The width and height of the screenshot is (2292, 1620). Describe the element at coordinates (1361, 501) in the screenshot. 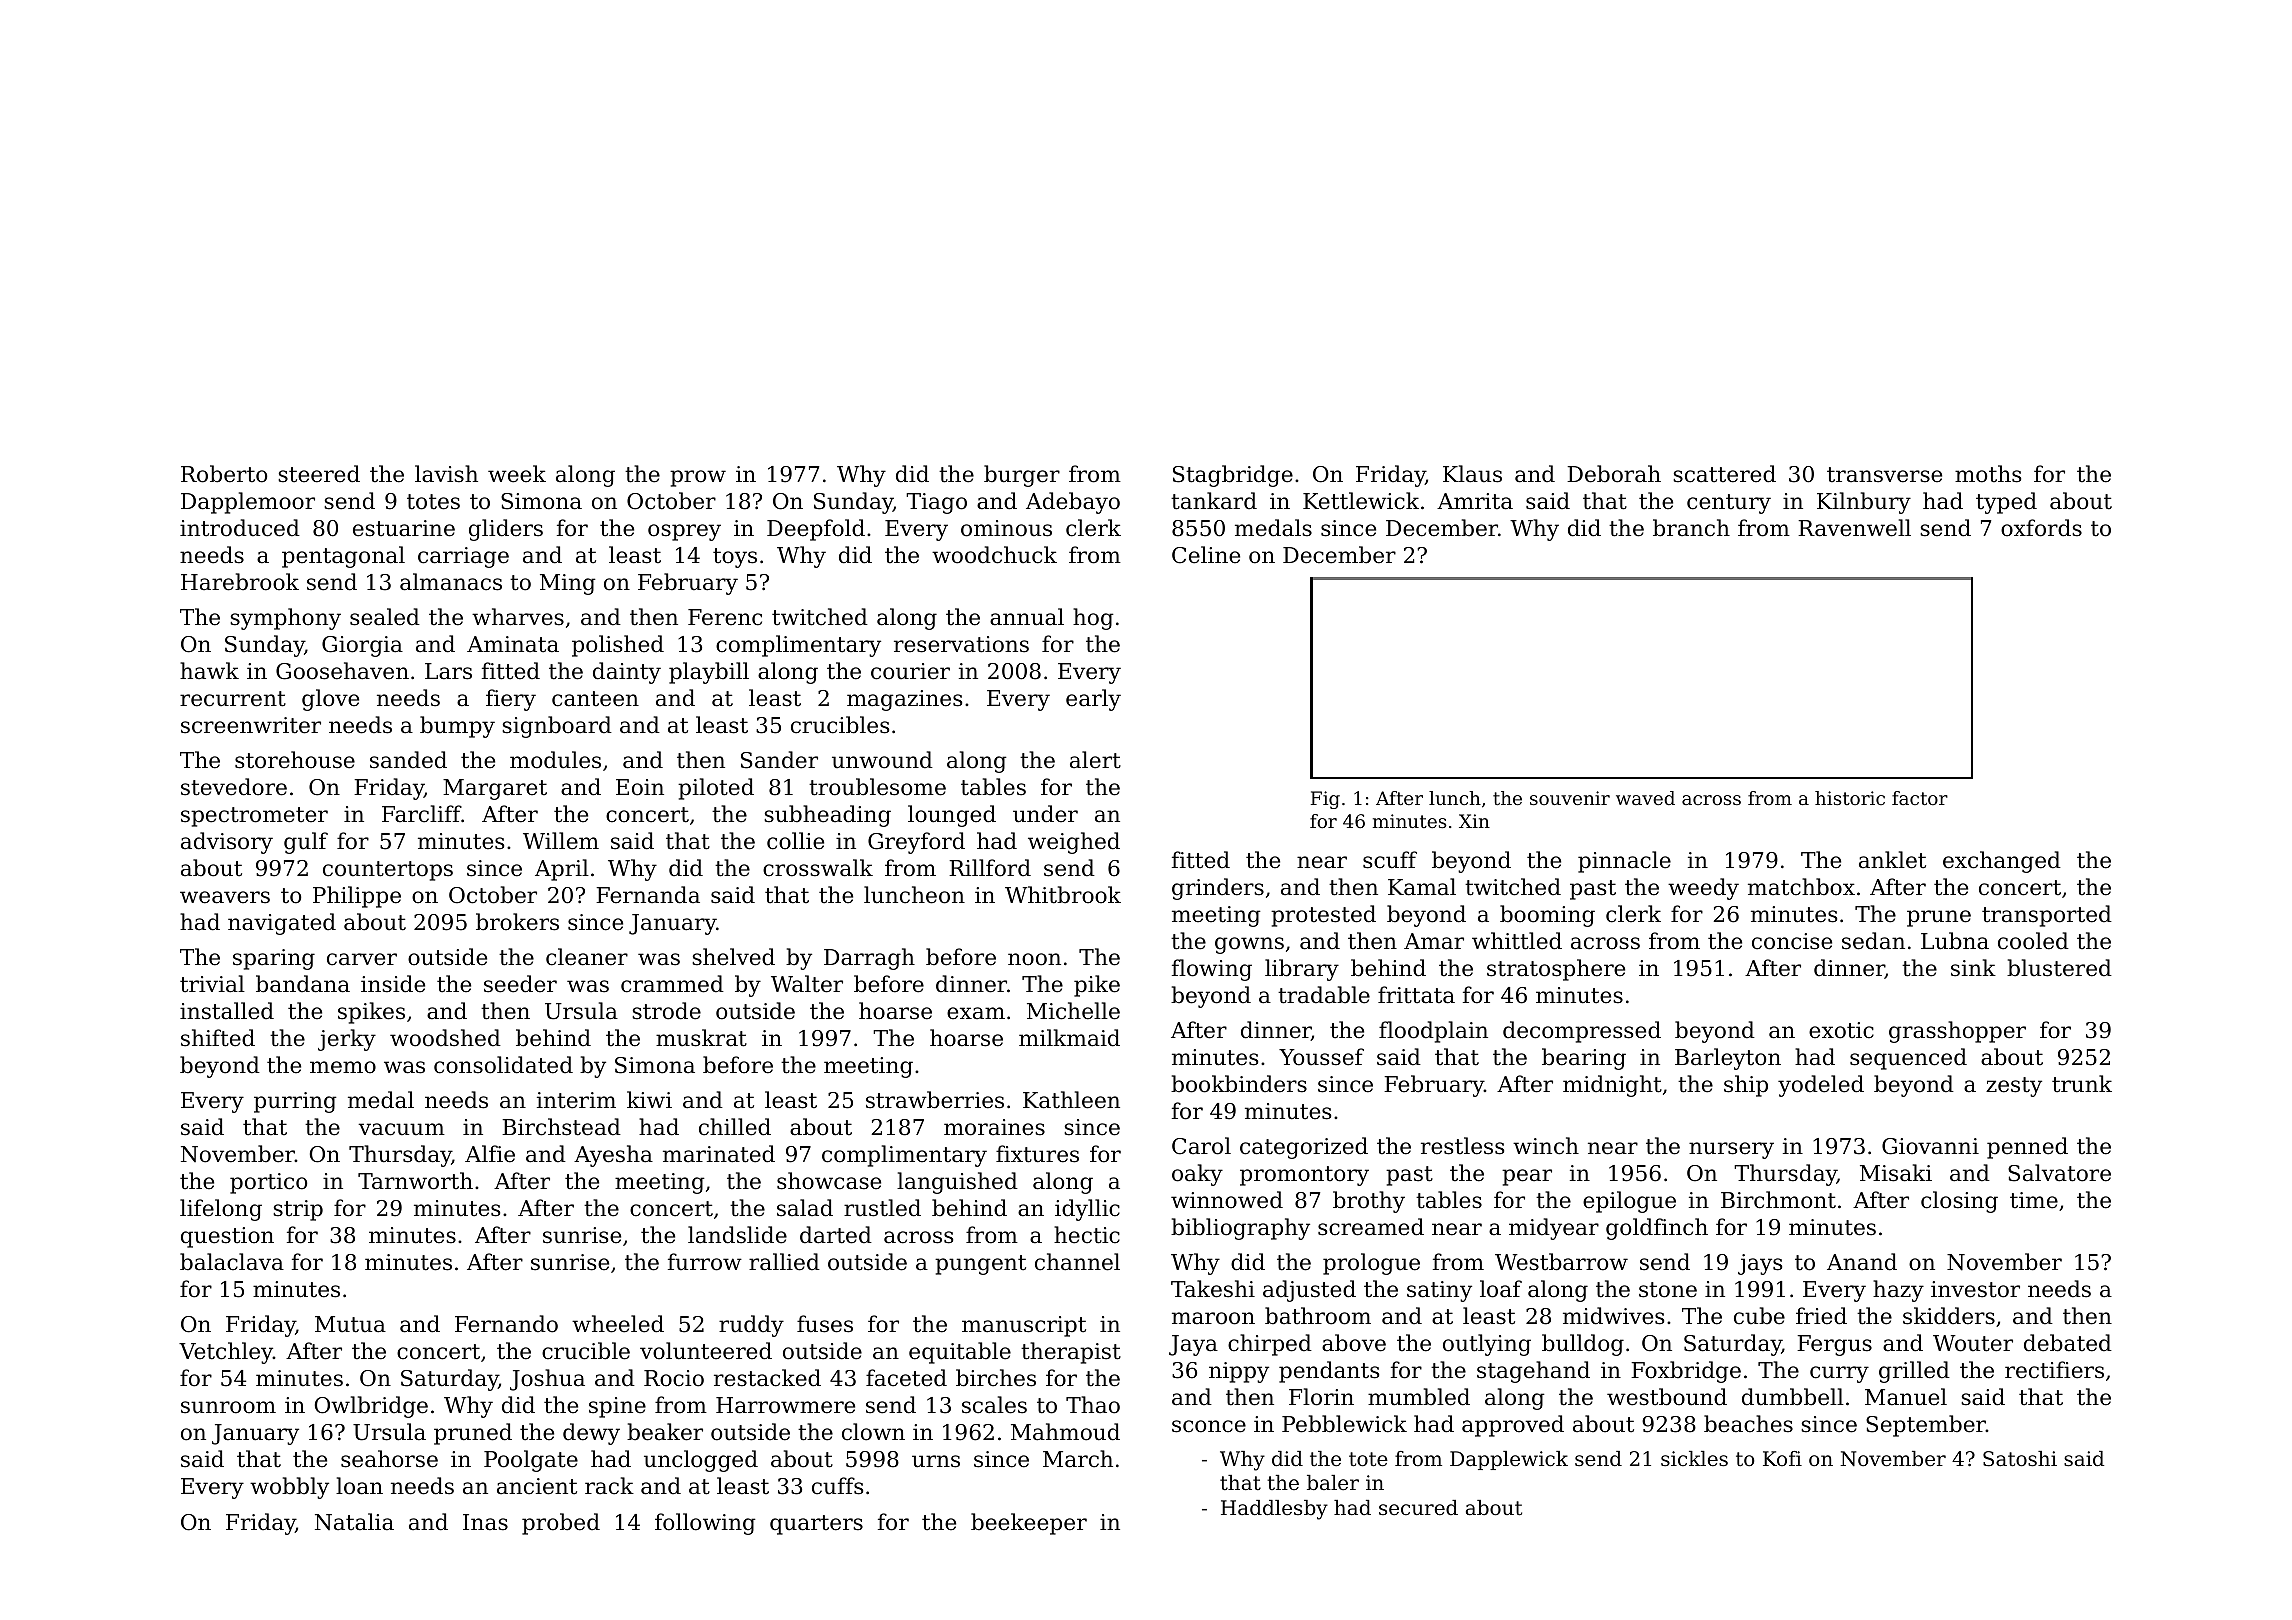

I see `Kettlewick` at that location.
